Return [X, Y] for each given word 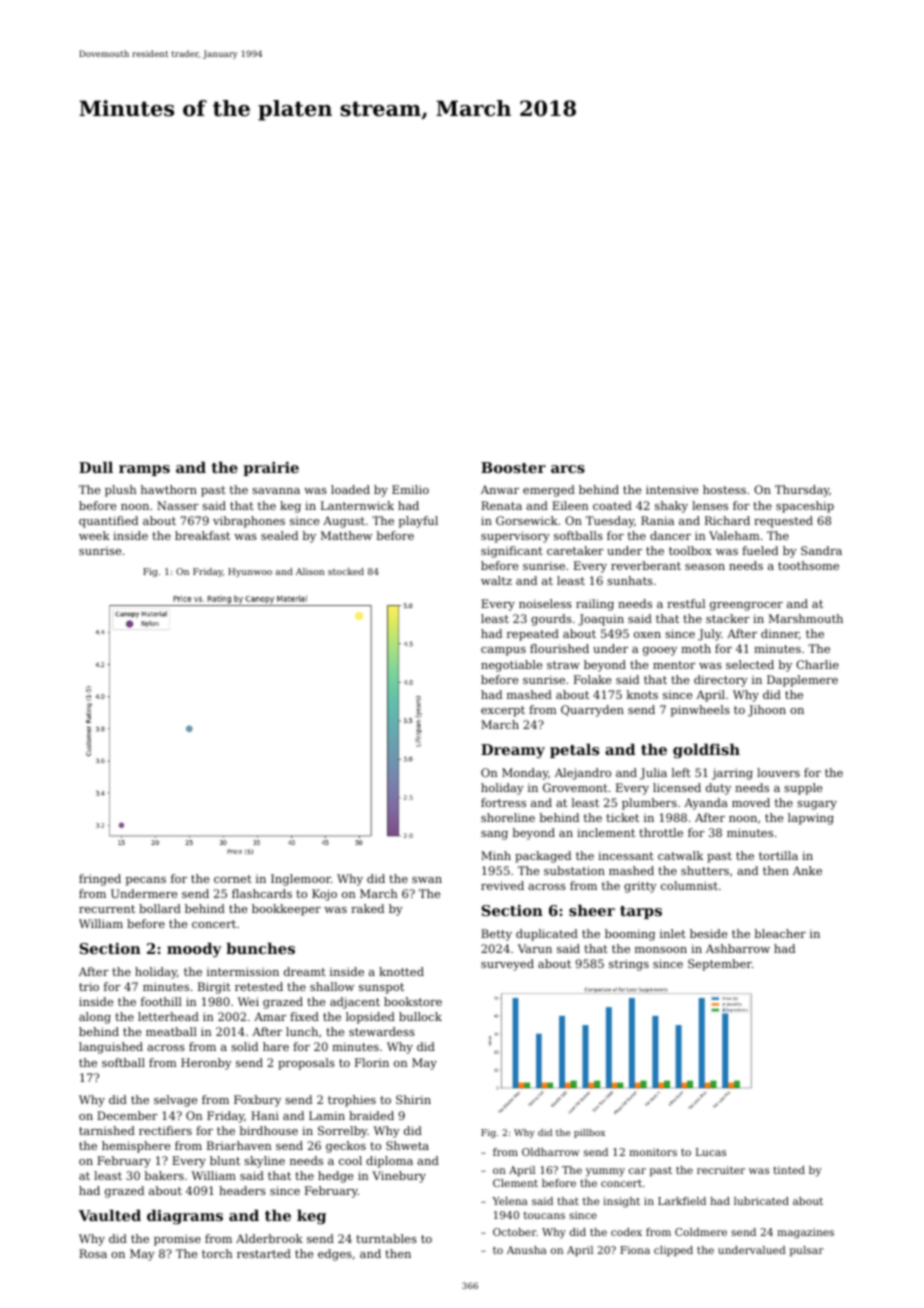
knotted [401, 971]
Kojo [324, 895]
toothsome [808, 565]
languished [111, 1048]
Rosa [93, 1253]
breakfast [202, 535]
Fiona [635, 1250]
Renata [501, 505]
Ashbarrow [738, 948]
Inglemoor [301, 880]
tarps [641, 912]
